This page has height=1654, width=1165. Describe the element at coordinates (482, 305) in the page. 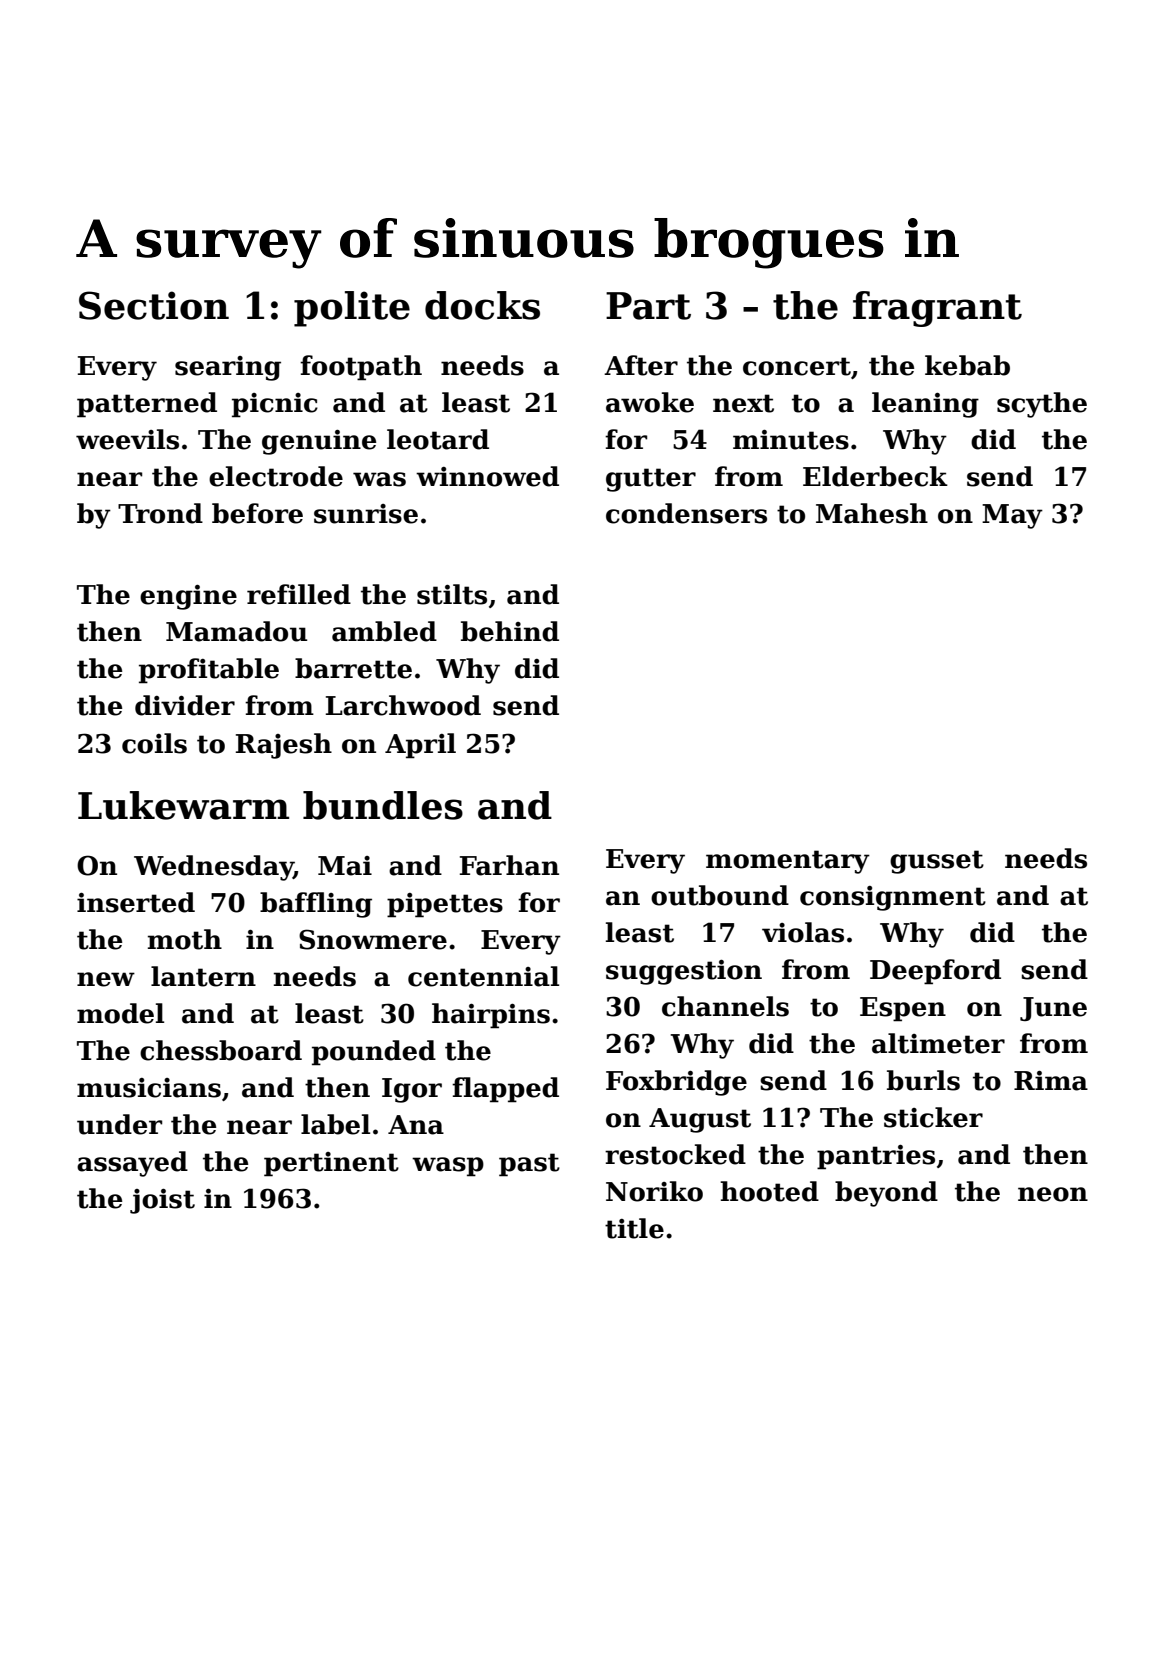

I see `docks` at that location.
